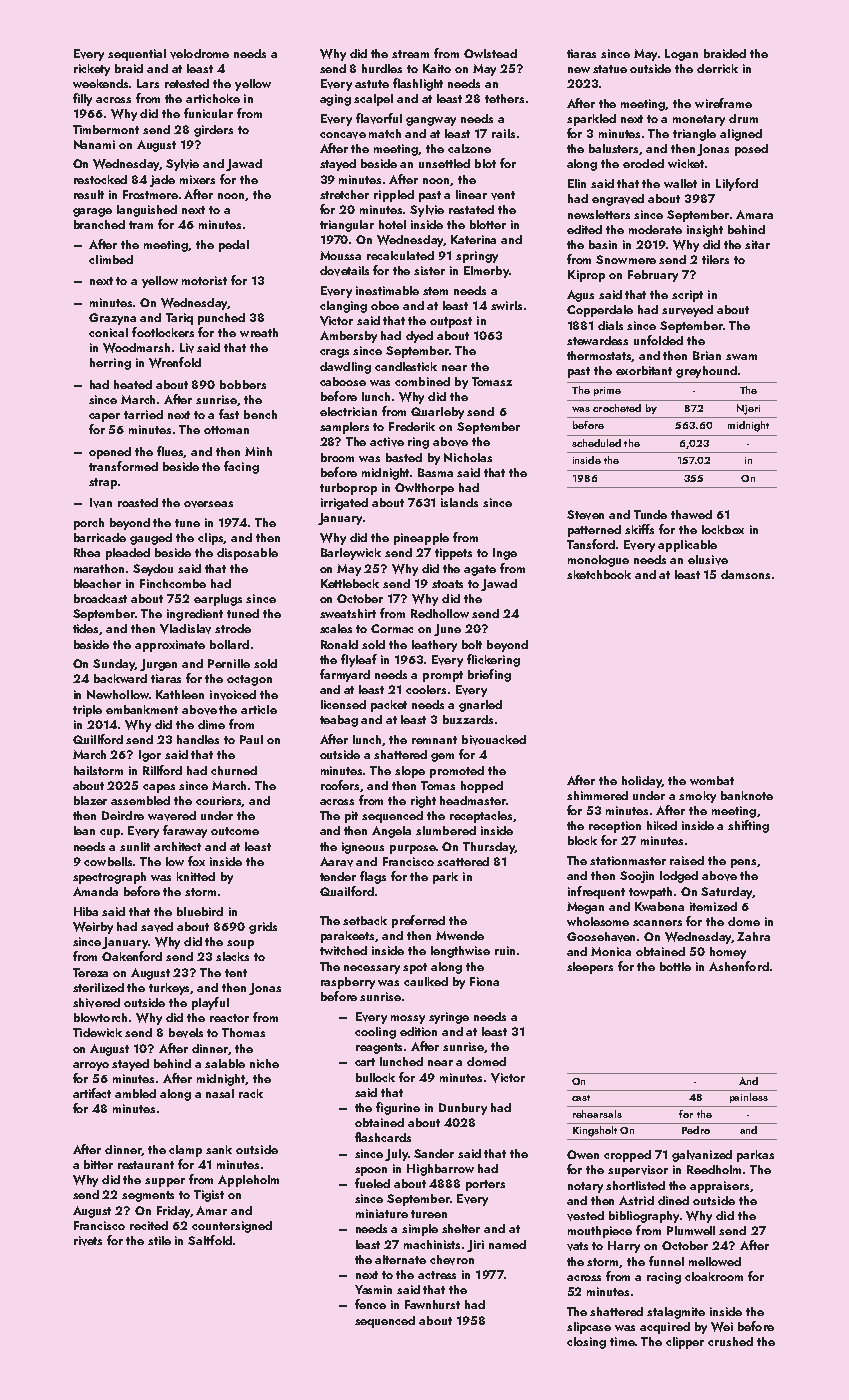 This document has width=849, height=1400. What do you see at coordinates (343, 135) in the document?
I see `concave` at bounding box center [343, 135].
